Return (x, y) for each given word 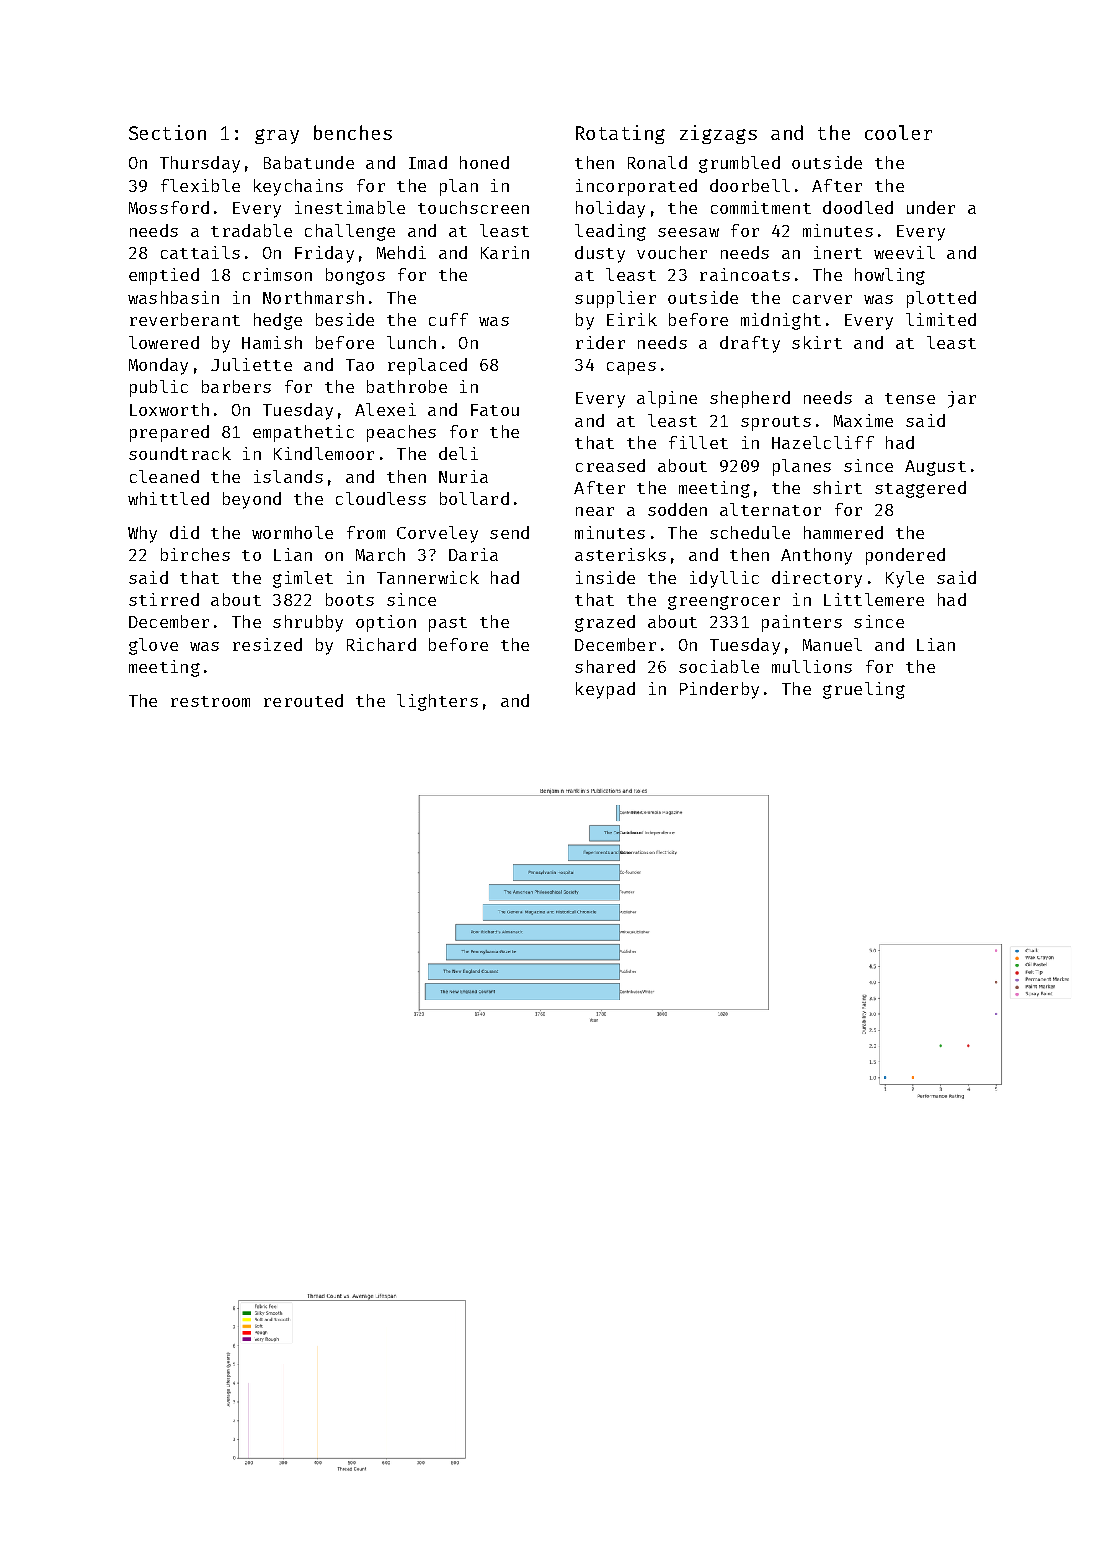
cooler (898, 132)
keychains (298, 187)
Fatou (495, 410)
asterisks (620, 554)
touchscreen (473, 207)
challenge (350, 232)
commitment (761, 207)
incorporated (636, 187)
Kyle (905, 579)
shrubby (308, 623)
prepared (169, 433)
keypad (605, 690)
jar (962, 399)
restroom (210, 701)
